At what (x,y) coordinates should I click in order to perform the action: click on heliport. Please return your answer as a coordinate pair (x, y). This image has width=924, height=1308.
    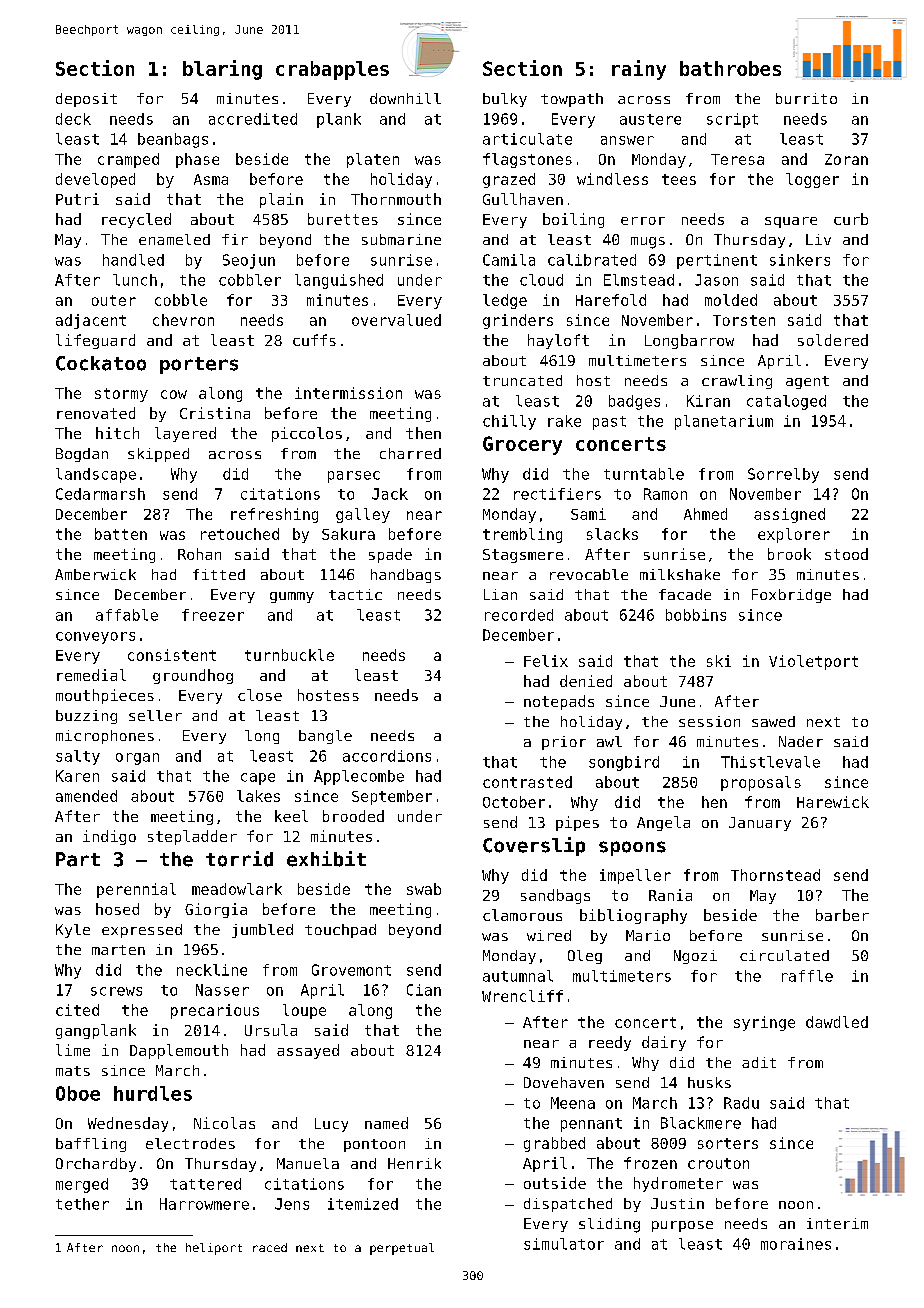
    Looking at the image, I should click on (214, 1249).
